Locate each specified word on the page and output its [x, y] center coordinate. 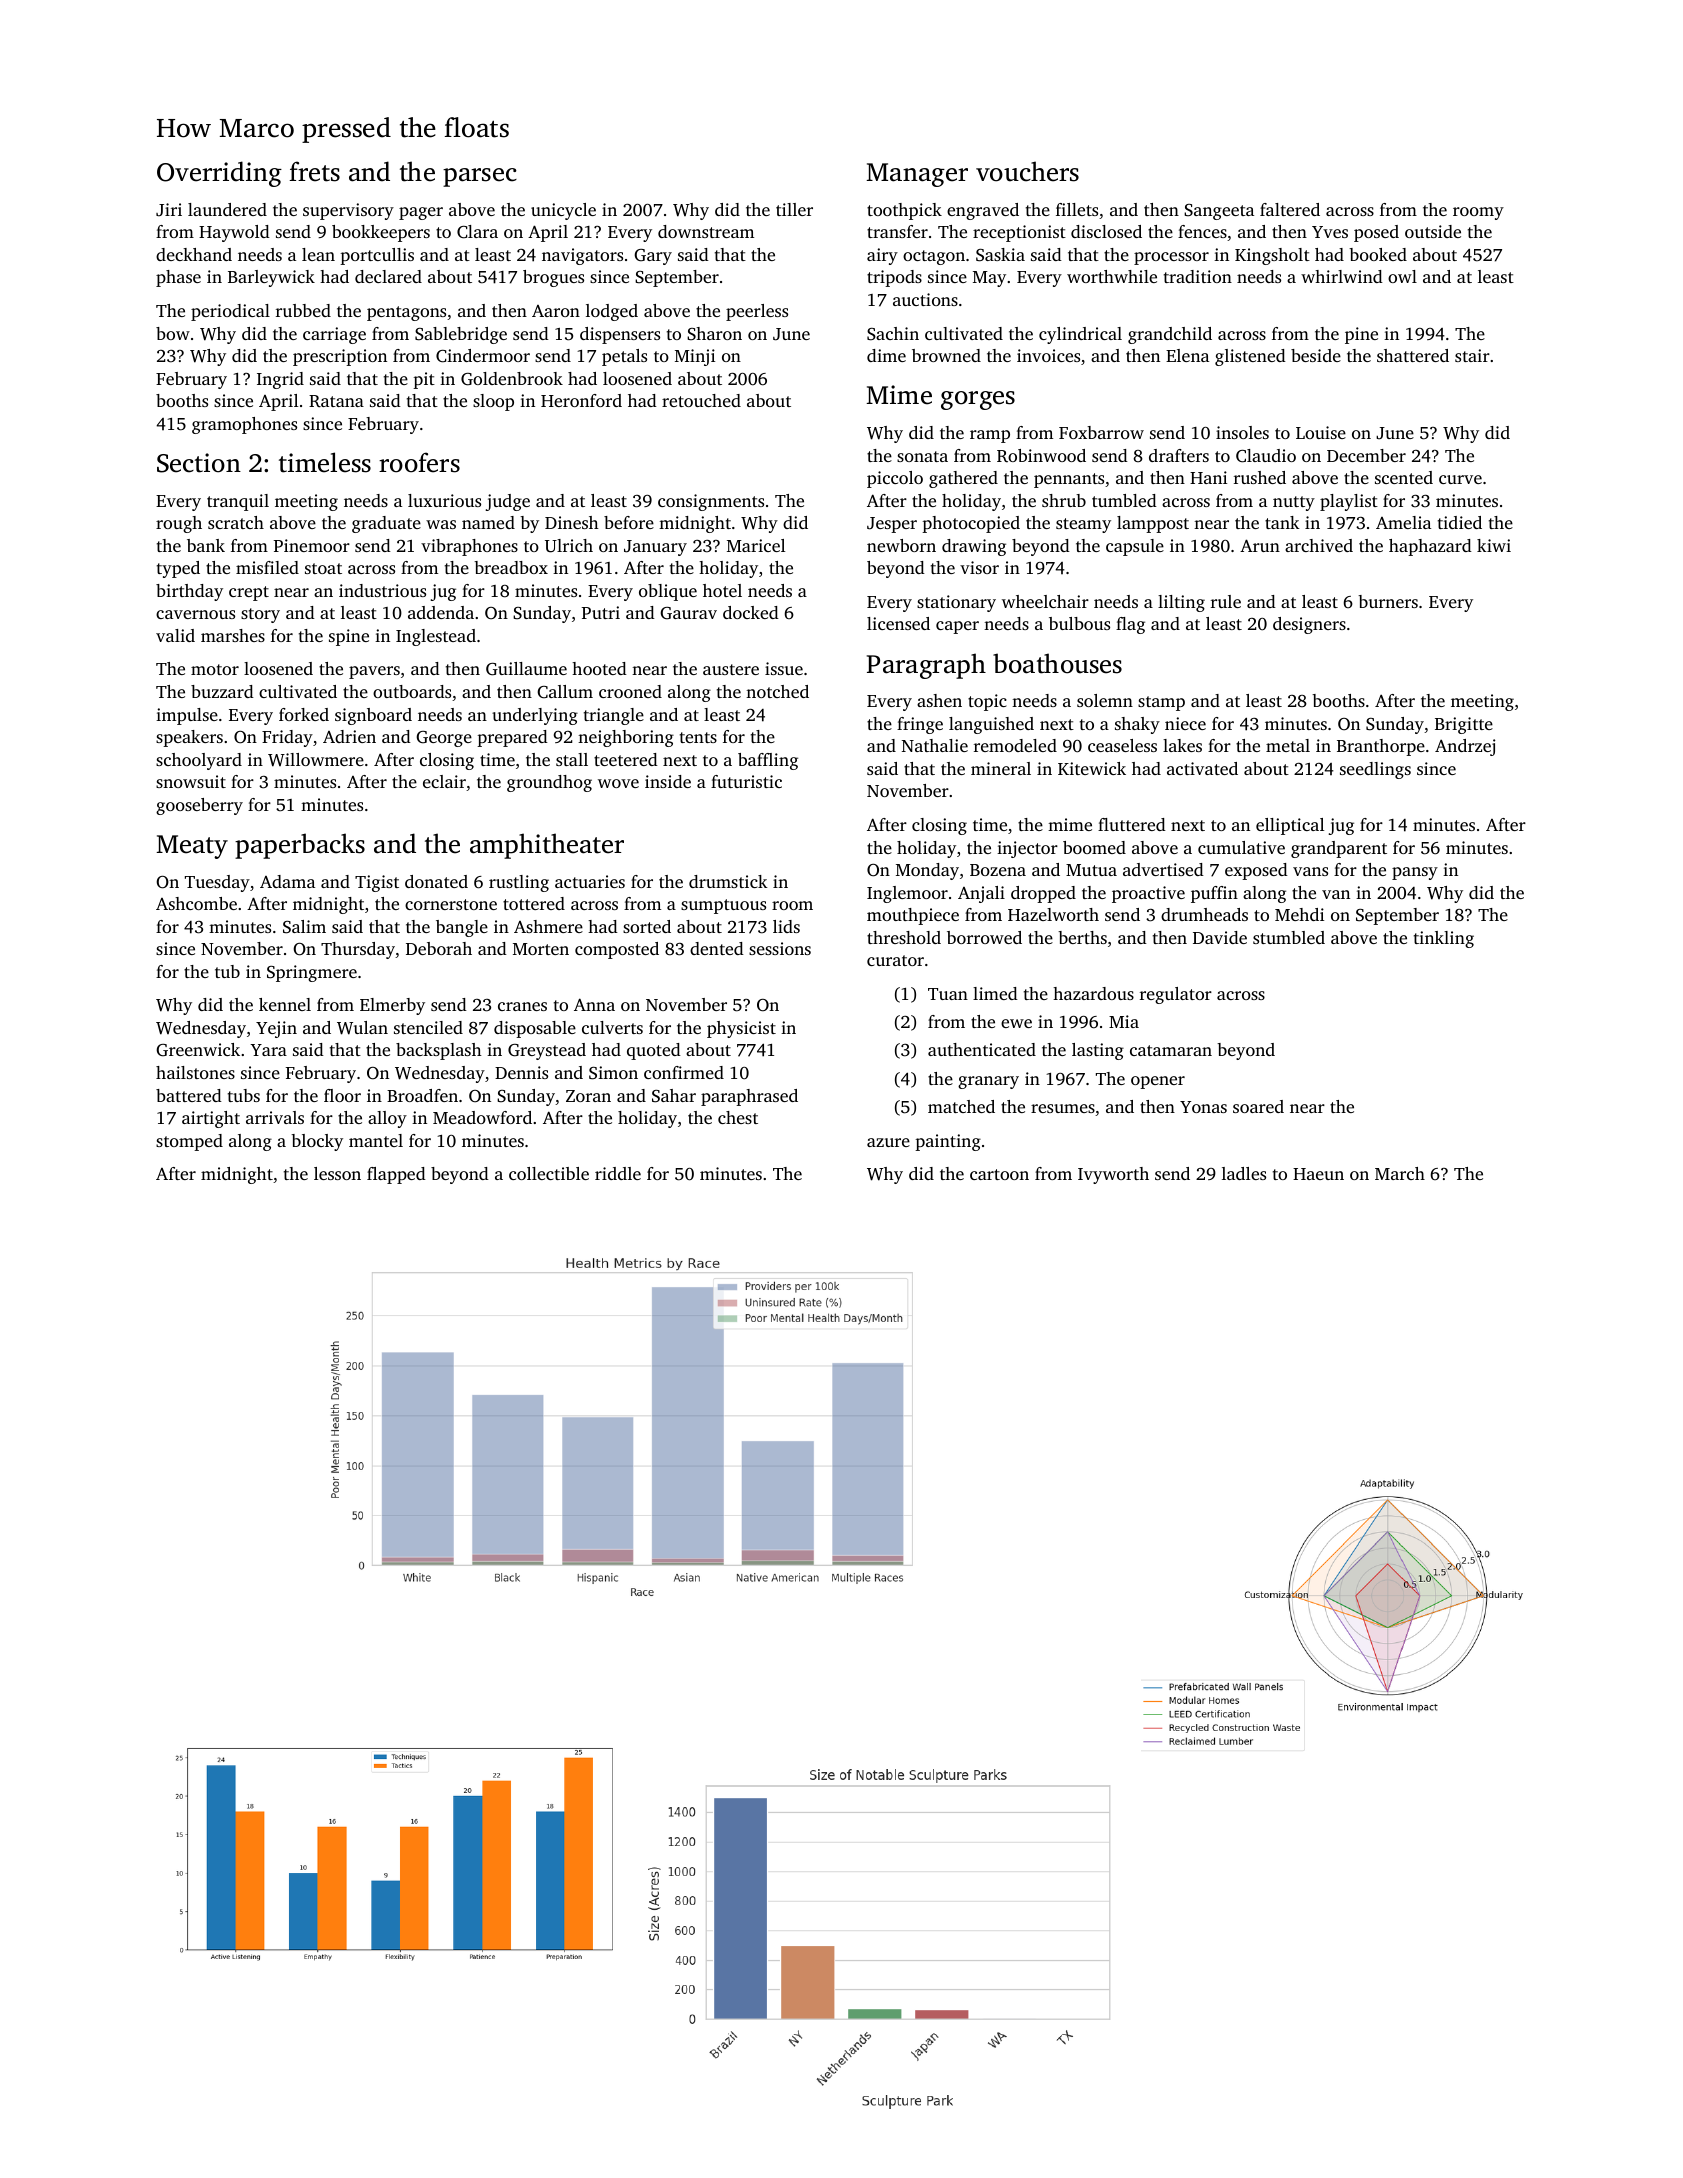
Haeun [1318, 1174]
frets [314, 171]
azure [888, 1142]
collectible [549, 1173]
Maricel [756, 545]
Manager [917, 175]
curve [1460, 479]
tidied [1460, 522]
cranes [522, 1006]
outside [1433, 231]
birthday [189, 592]
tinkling [1444, 939]
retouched [701, 400]
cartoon [999, 1174]
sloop [493, 402]
